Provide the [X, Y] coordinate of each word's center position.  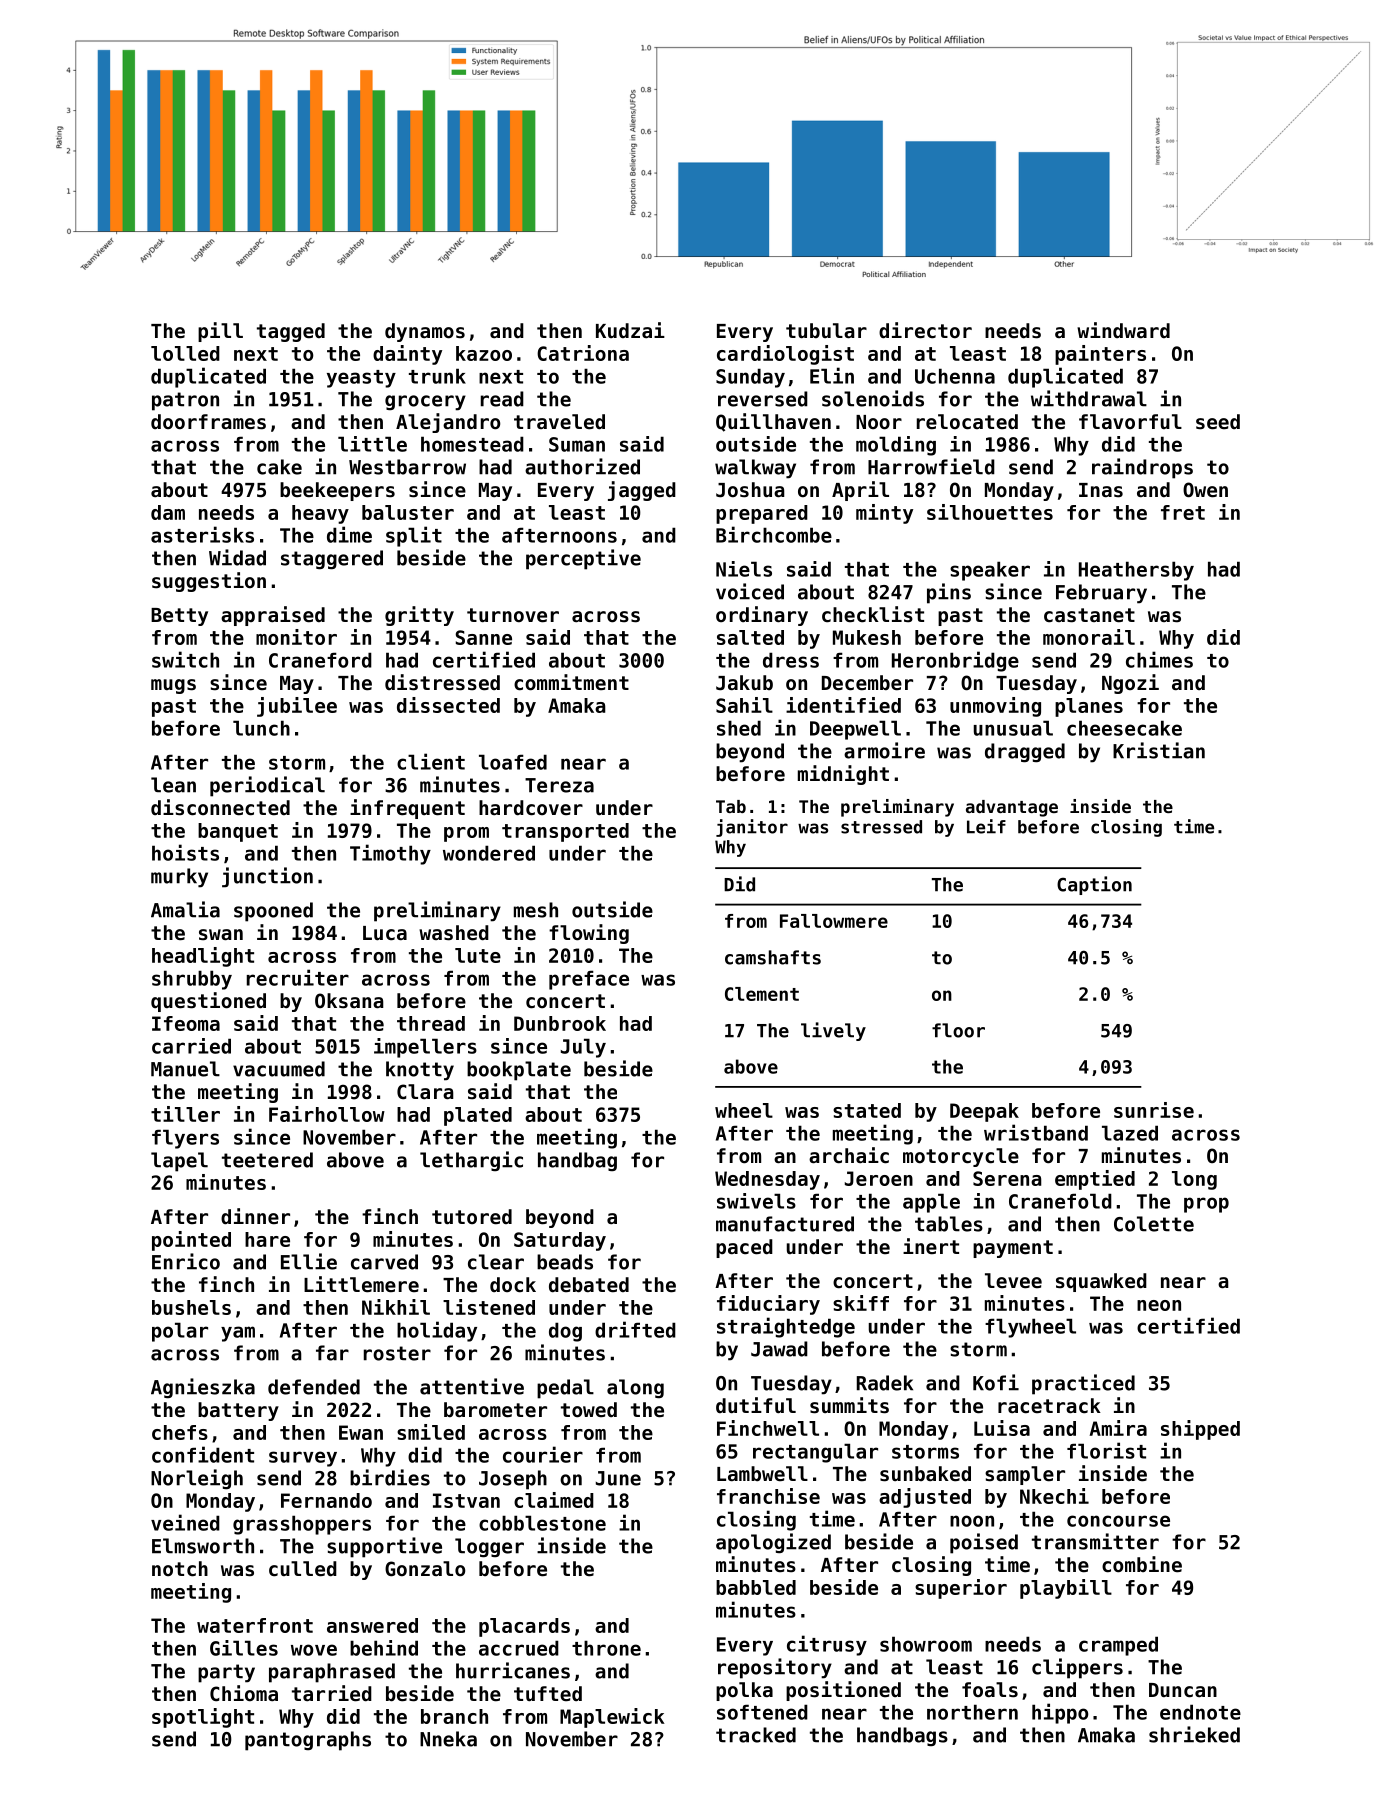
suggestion [209, 582]
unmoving [995, 707]
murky [179, 878]
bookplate [519, 1071]
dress [791, 660]
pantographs [308, 1741]
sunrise [1154, 1110]
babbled [756, 1587]
